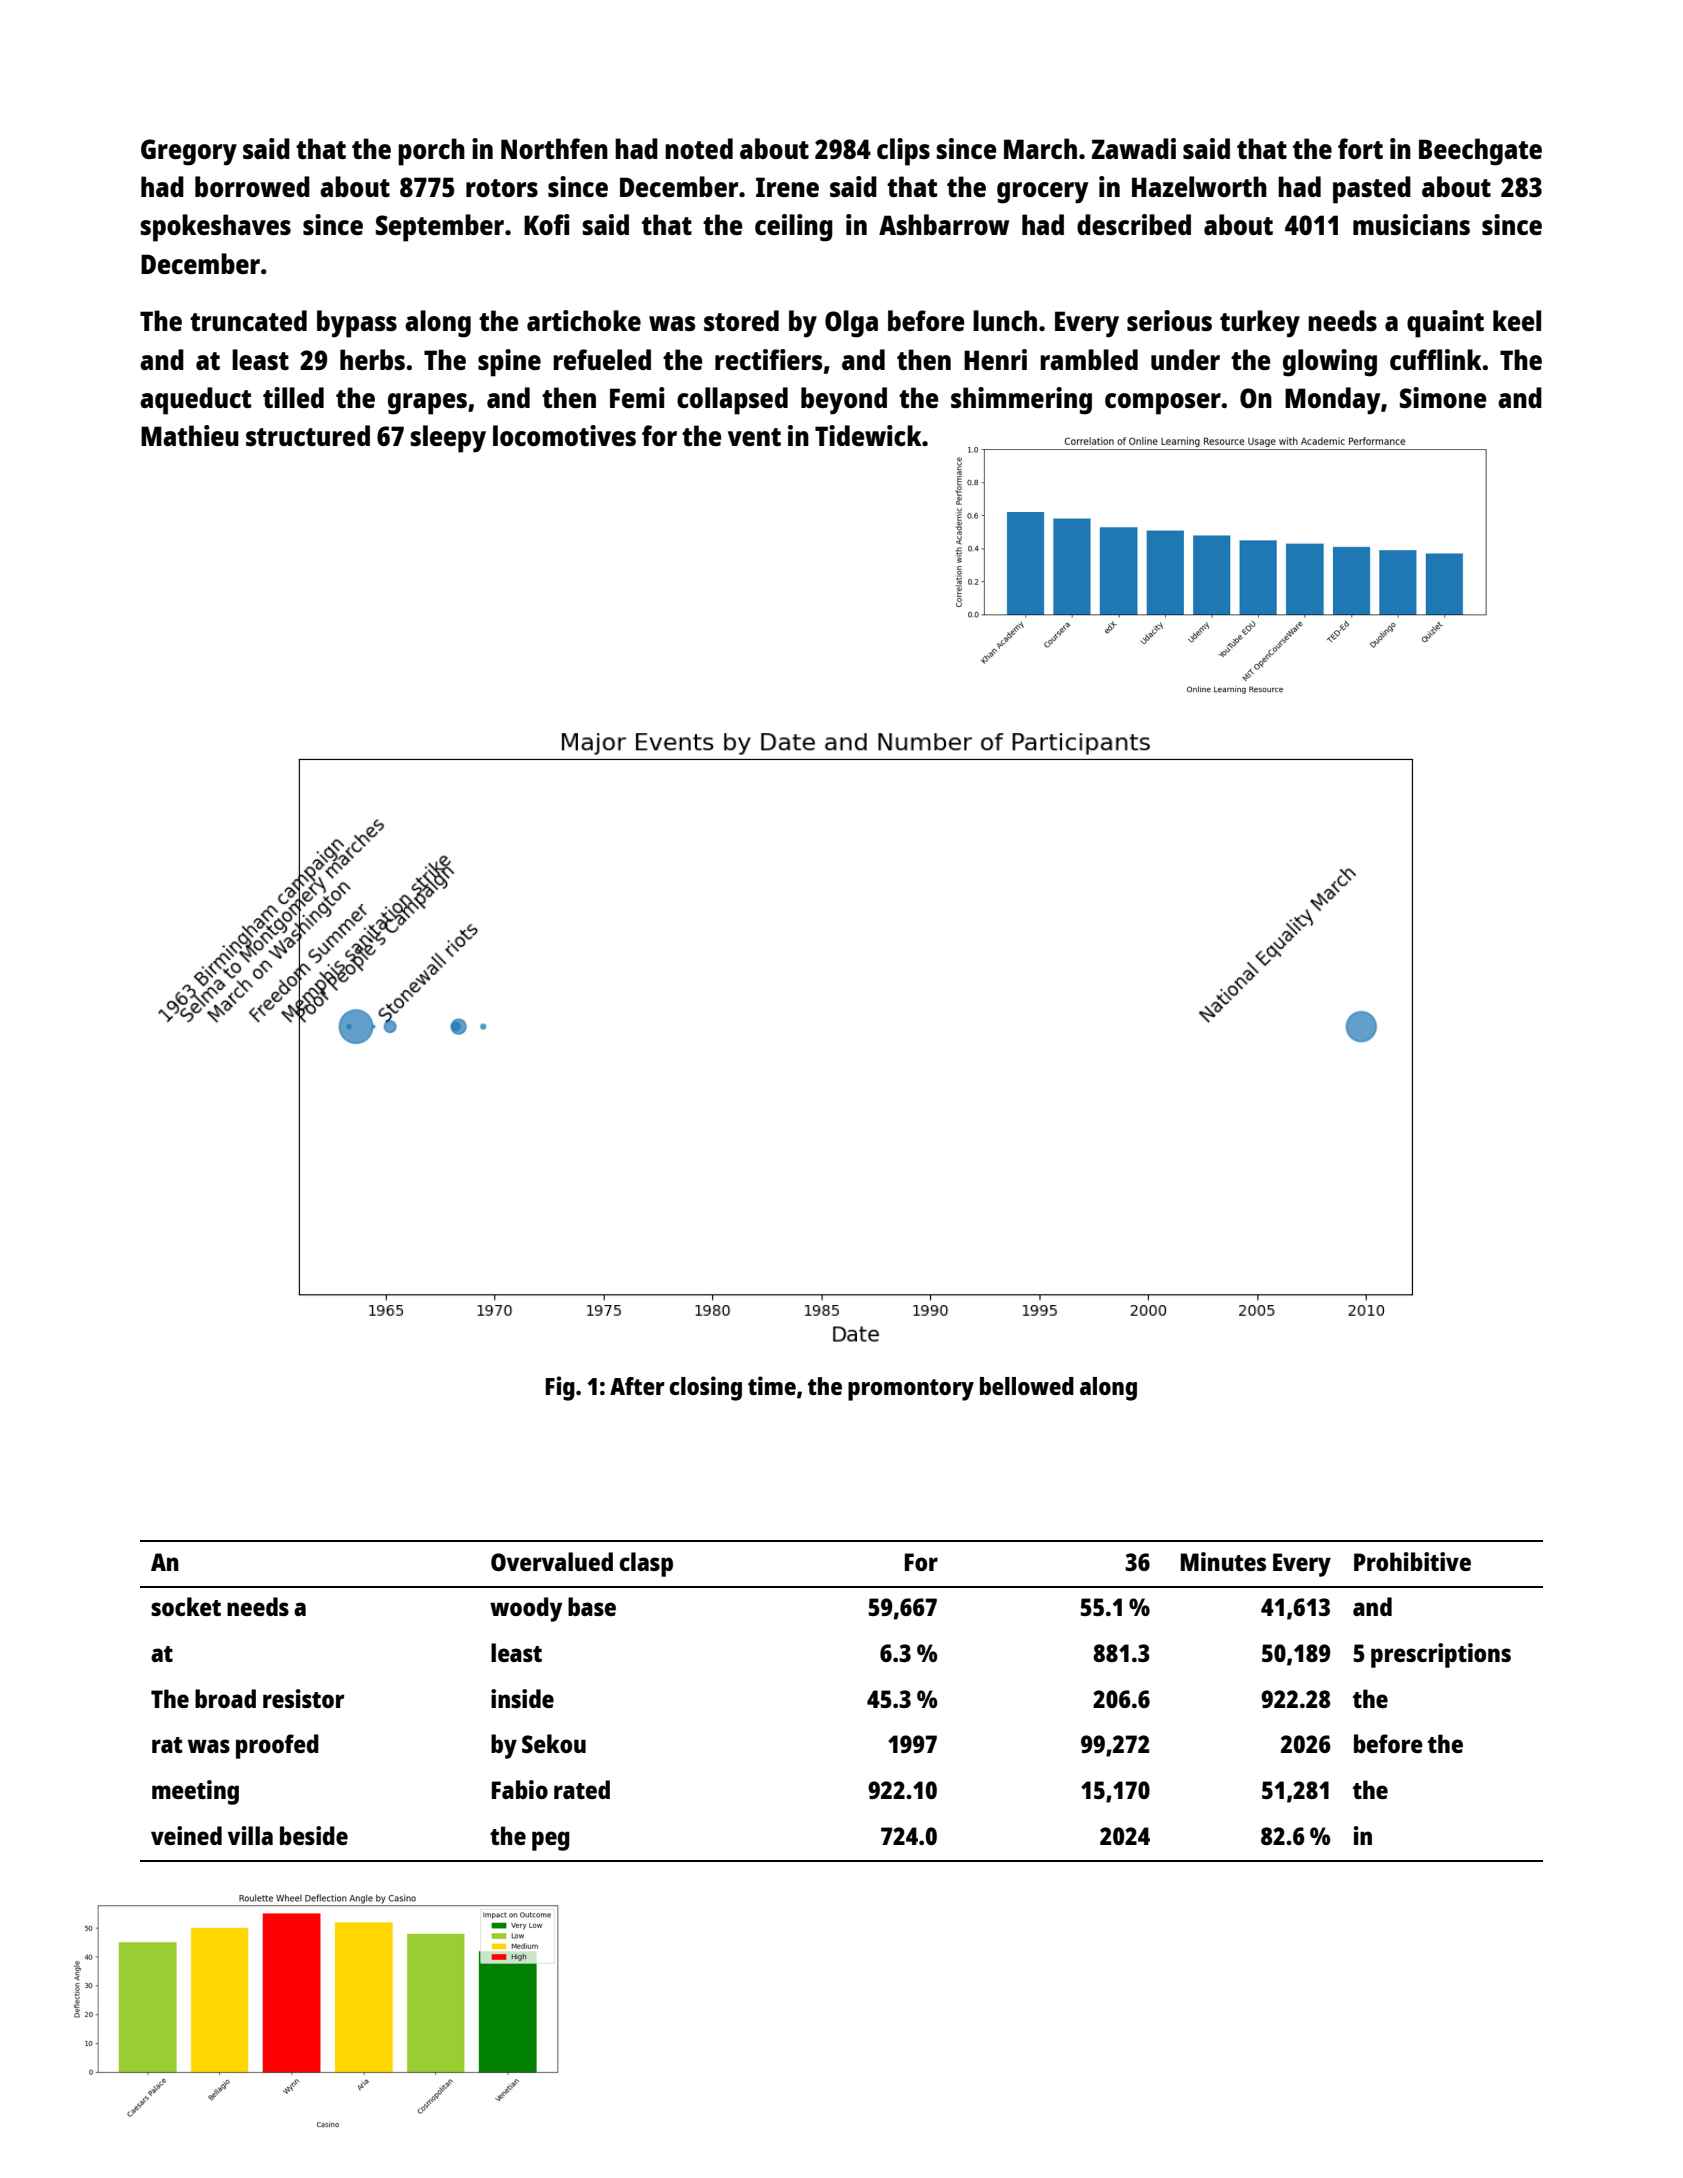  Describe the element at coordinates (699, 148) in the screenshot. I see `noted` at that location.
